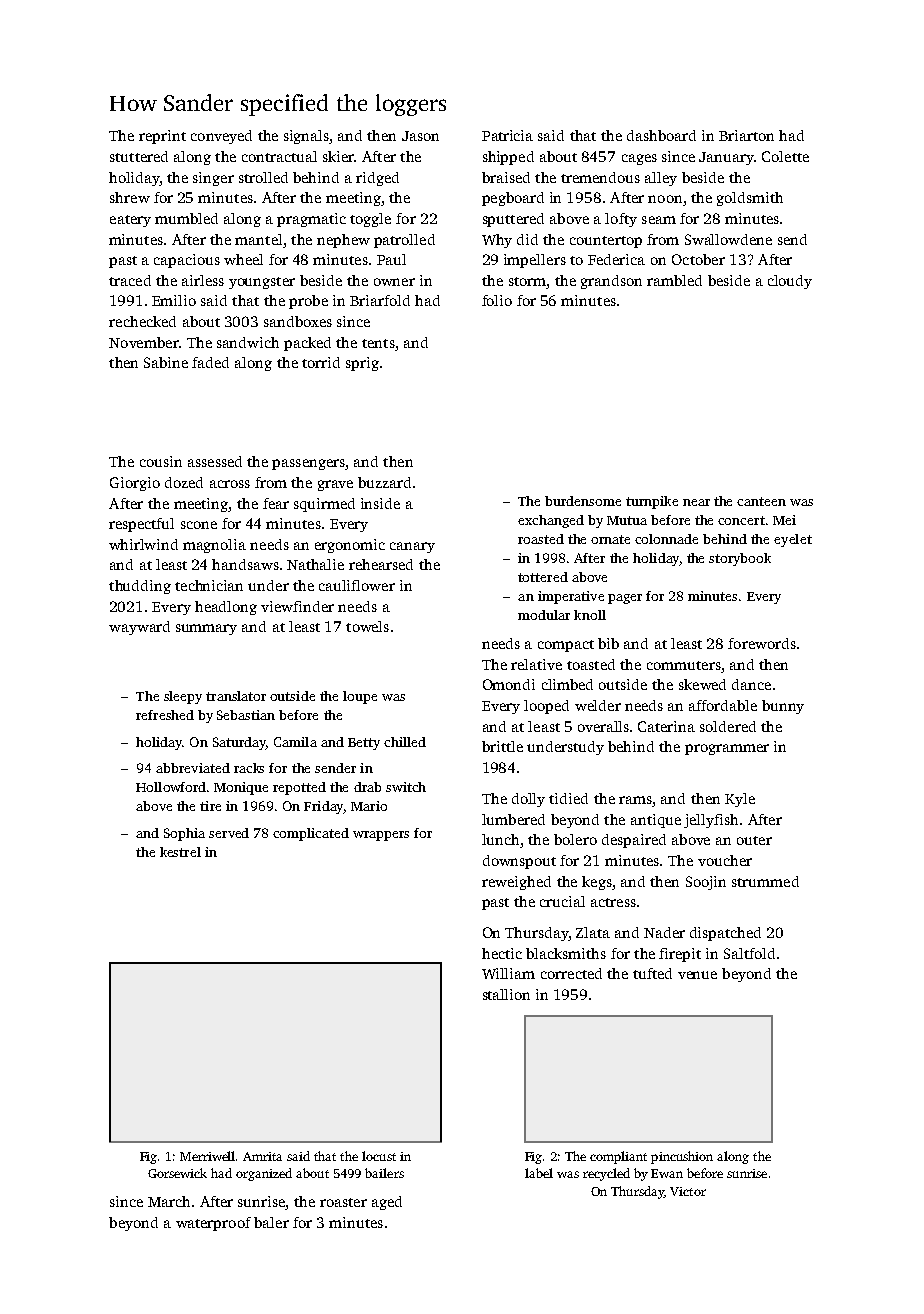 Image resolution: width=924 pixels, height=1314 pixels. Describe the element at coordinates (213, 1224) in the screenshot. I see `waterproof` at that location.
